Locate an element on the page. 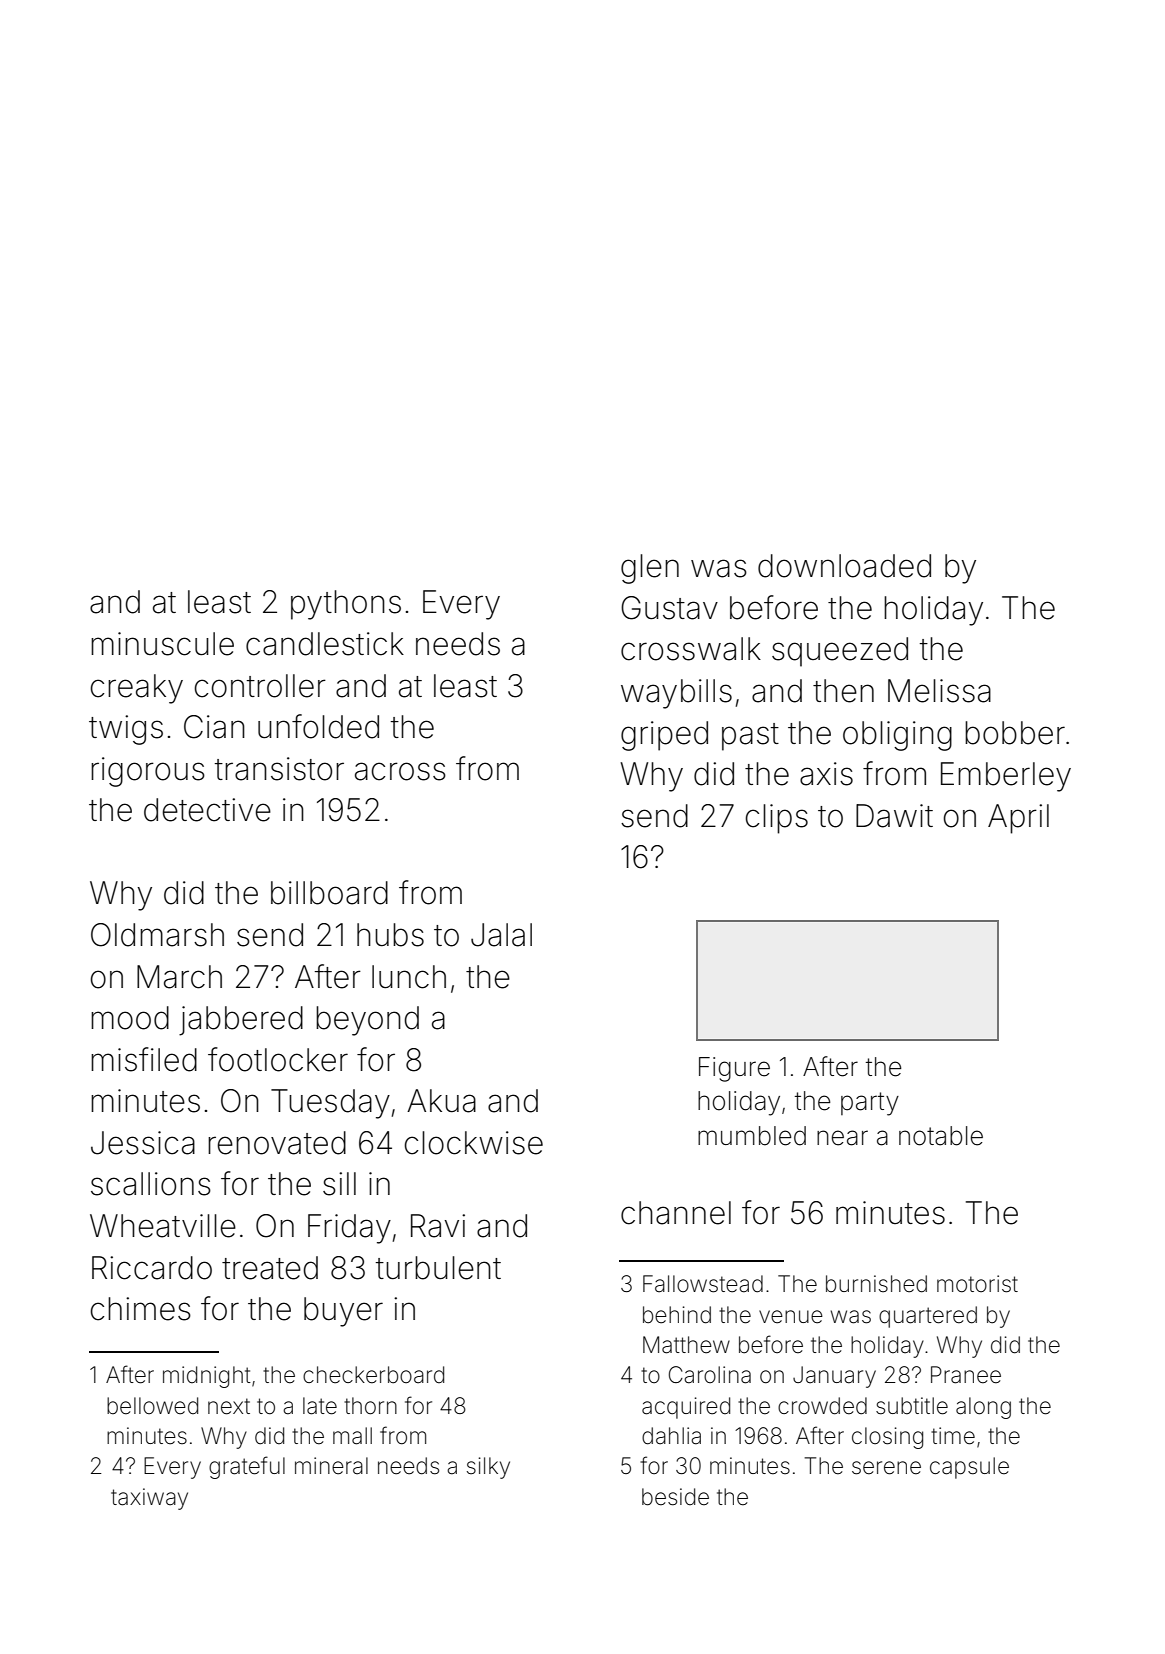  griped is located at coordinates (664, 736).
